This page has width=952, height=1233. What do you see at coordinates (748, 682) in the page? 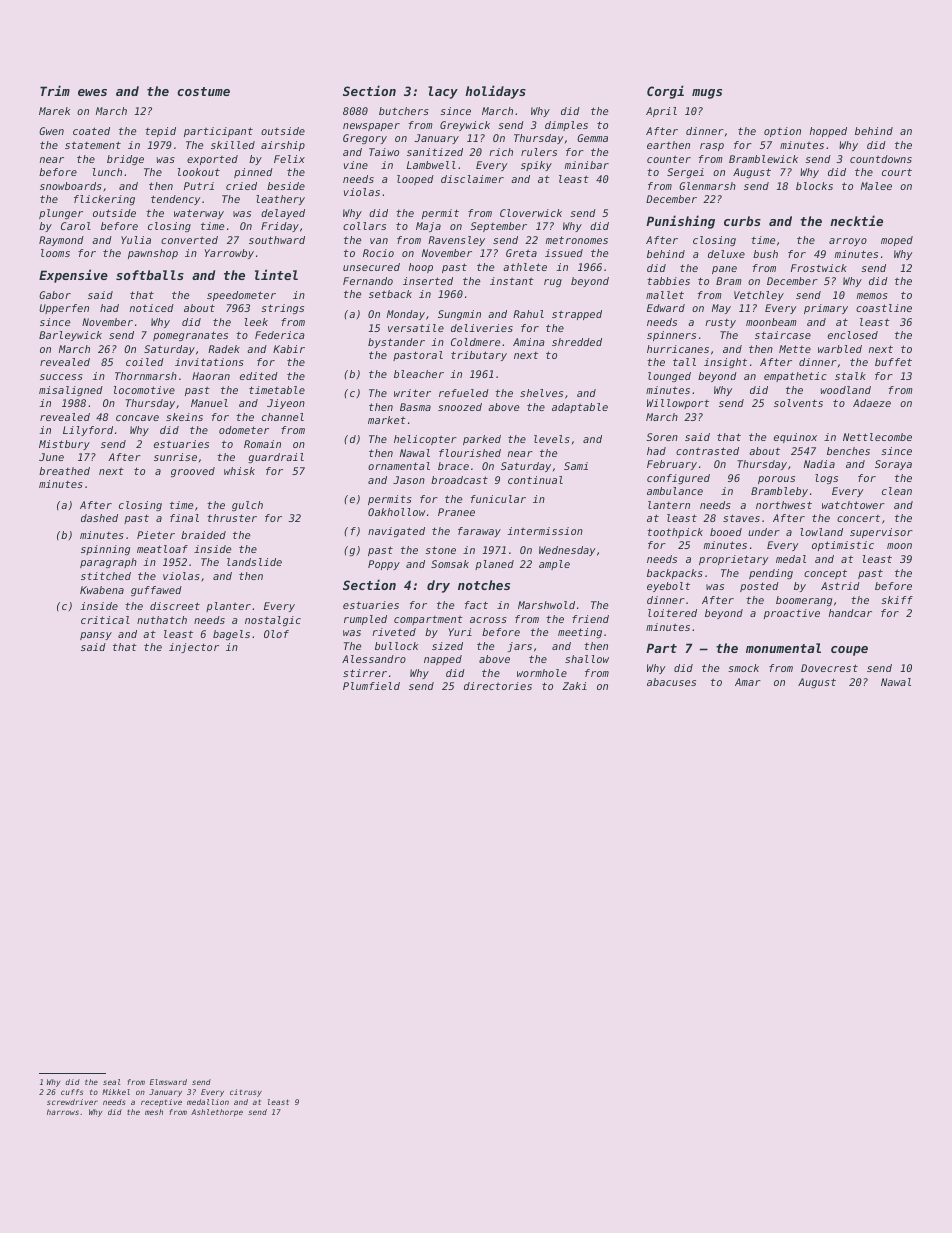
I see `Amar` at bounding box center [748, 682].
